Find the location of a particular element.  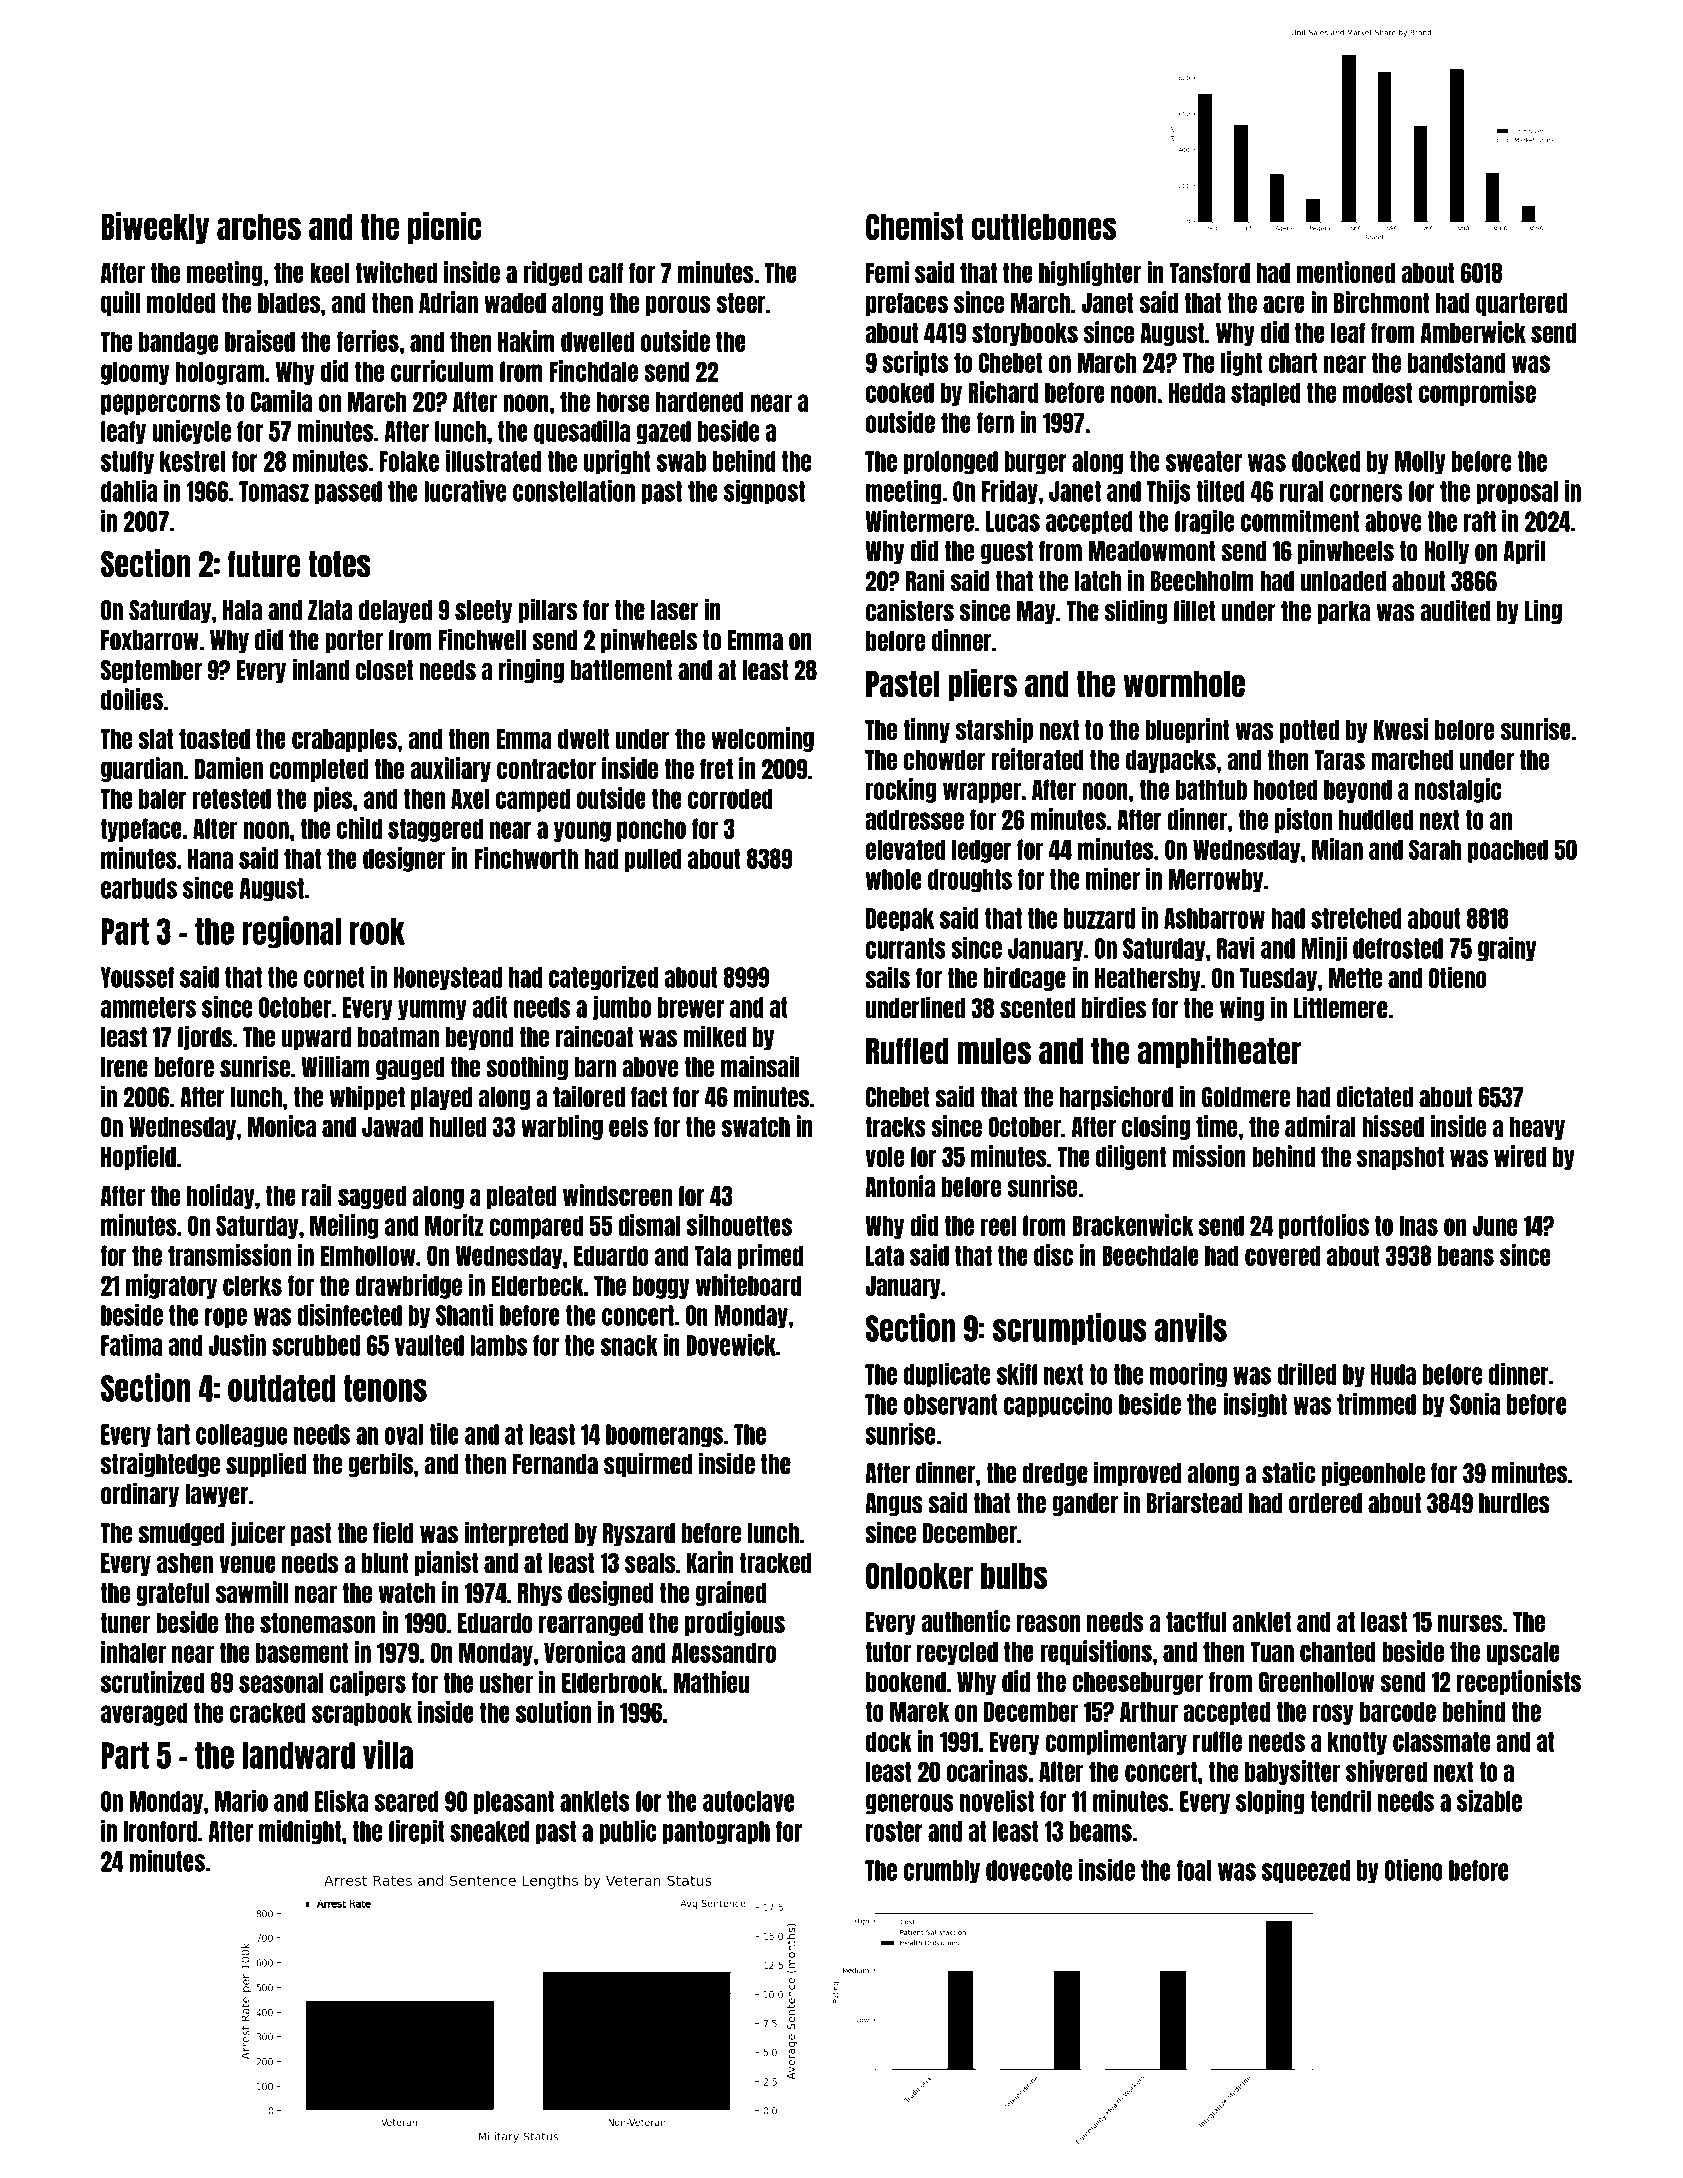

Biweekly is located at coordinates (155, 228).
